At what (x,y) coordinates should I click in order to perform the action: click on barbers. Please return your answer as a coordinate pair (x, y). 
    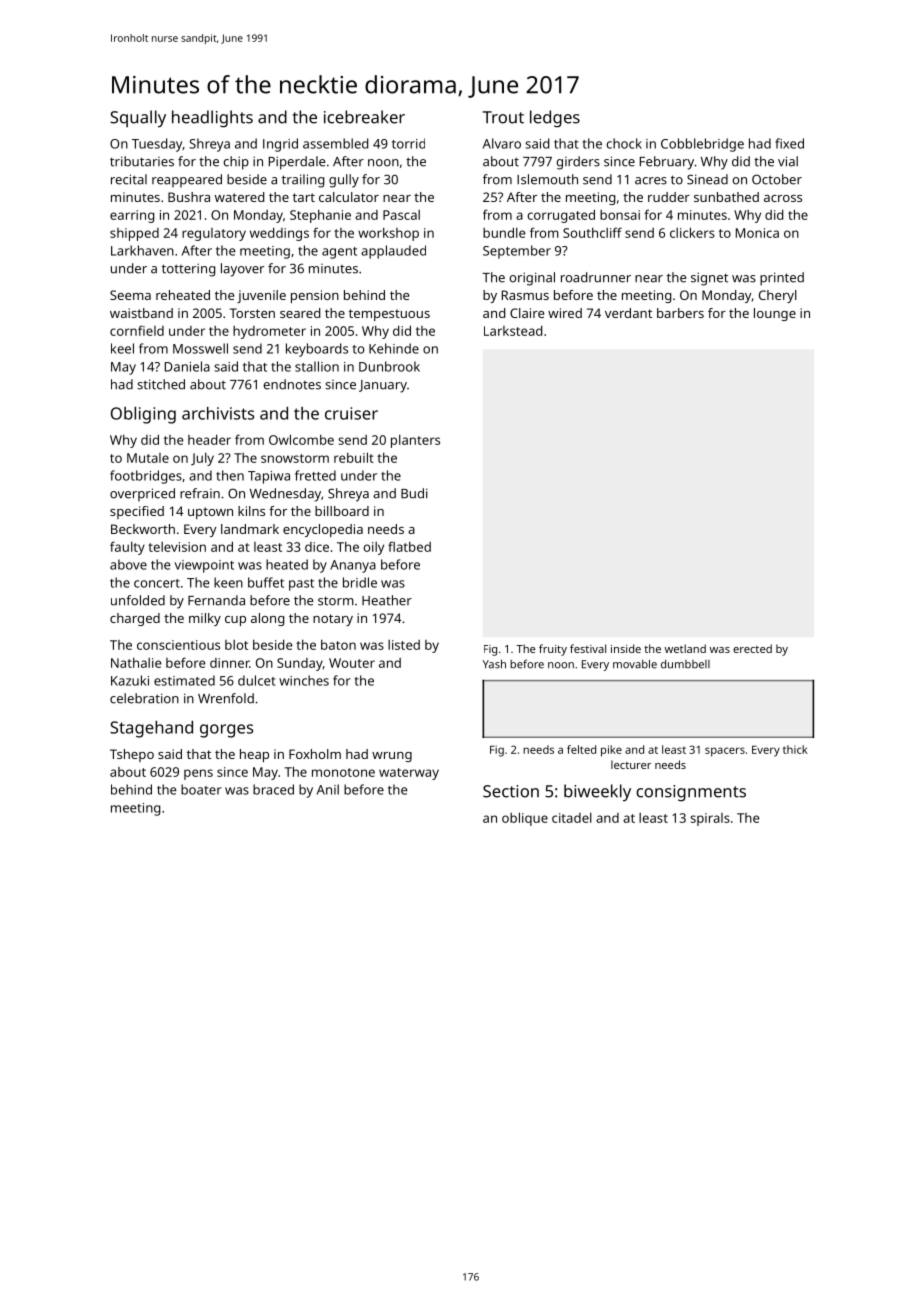
    Looking at the image, I should click on (680, 313).
